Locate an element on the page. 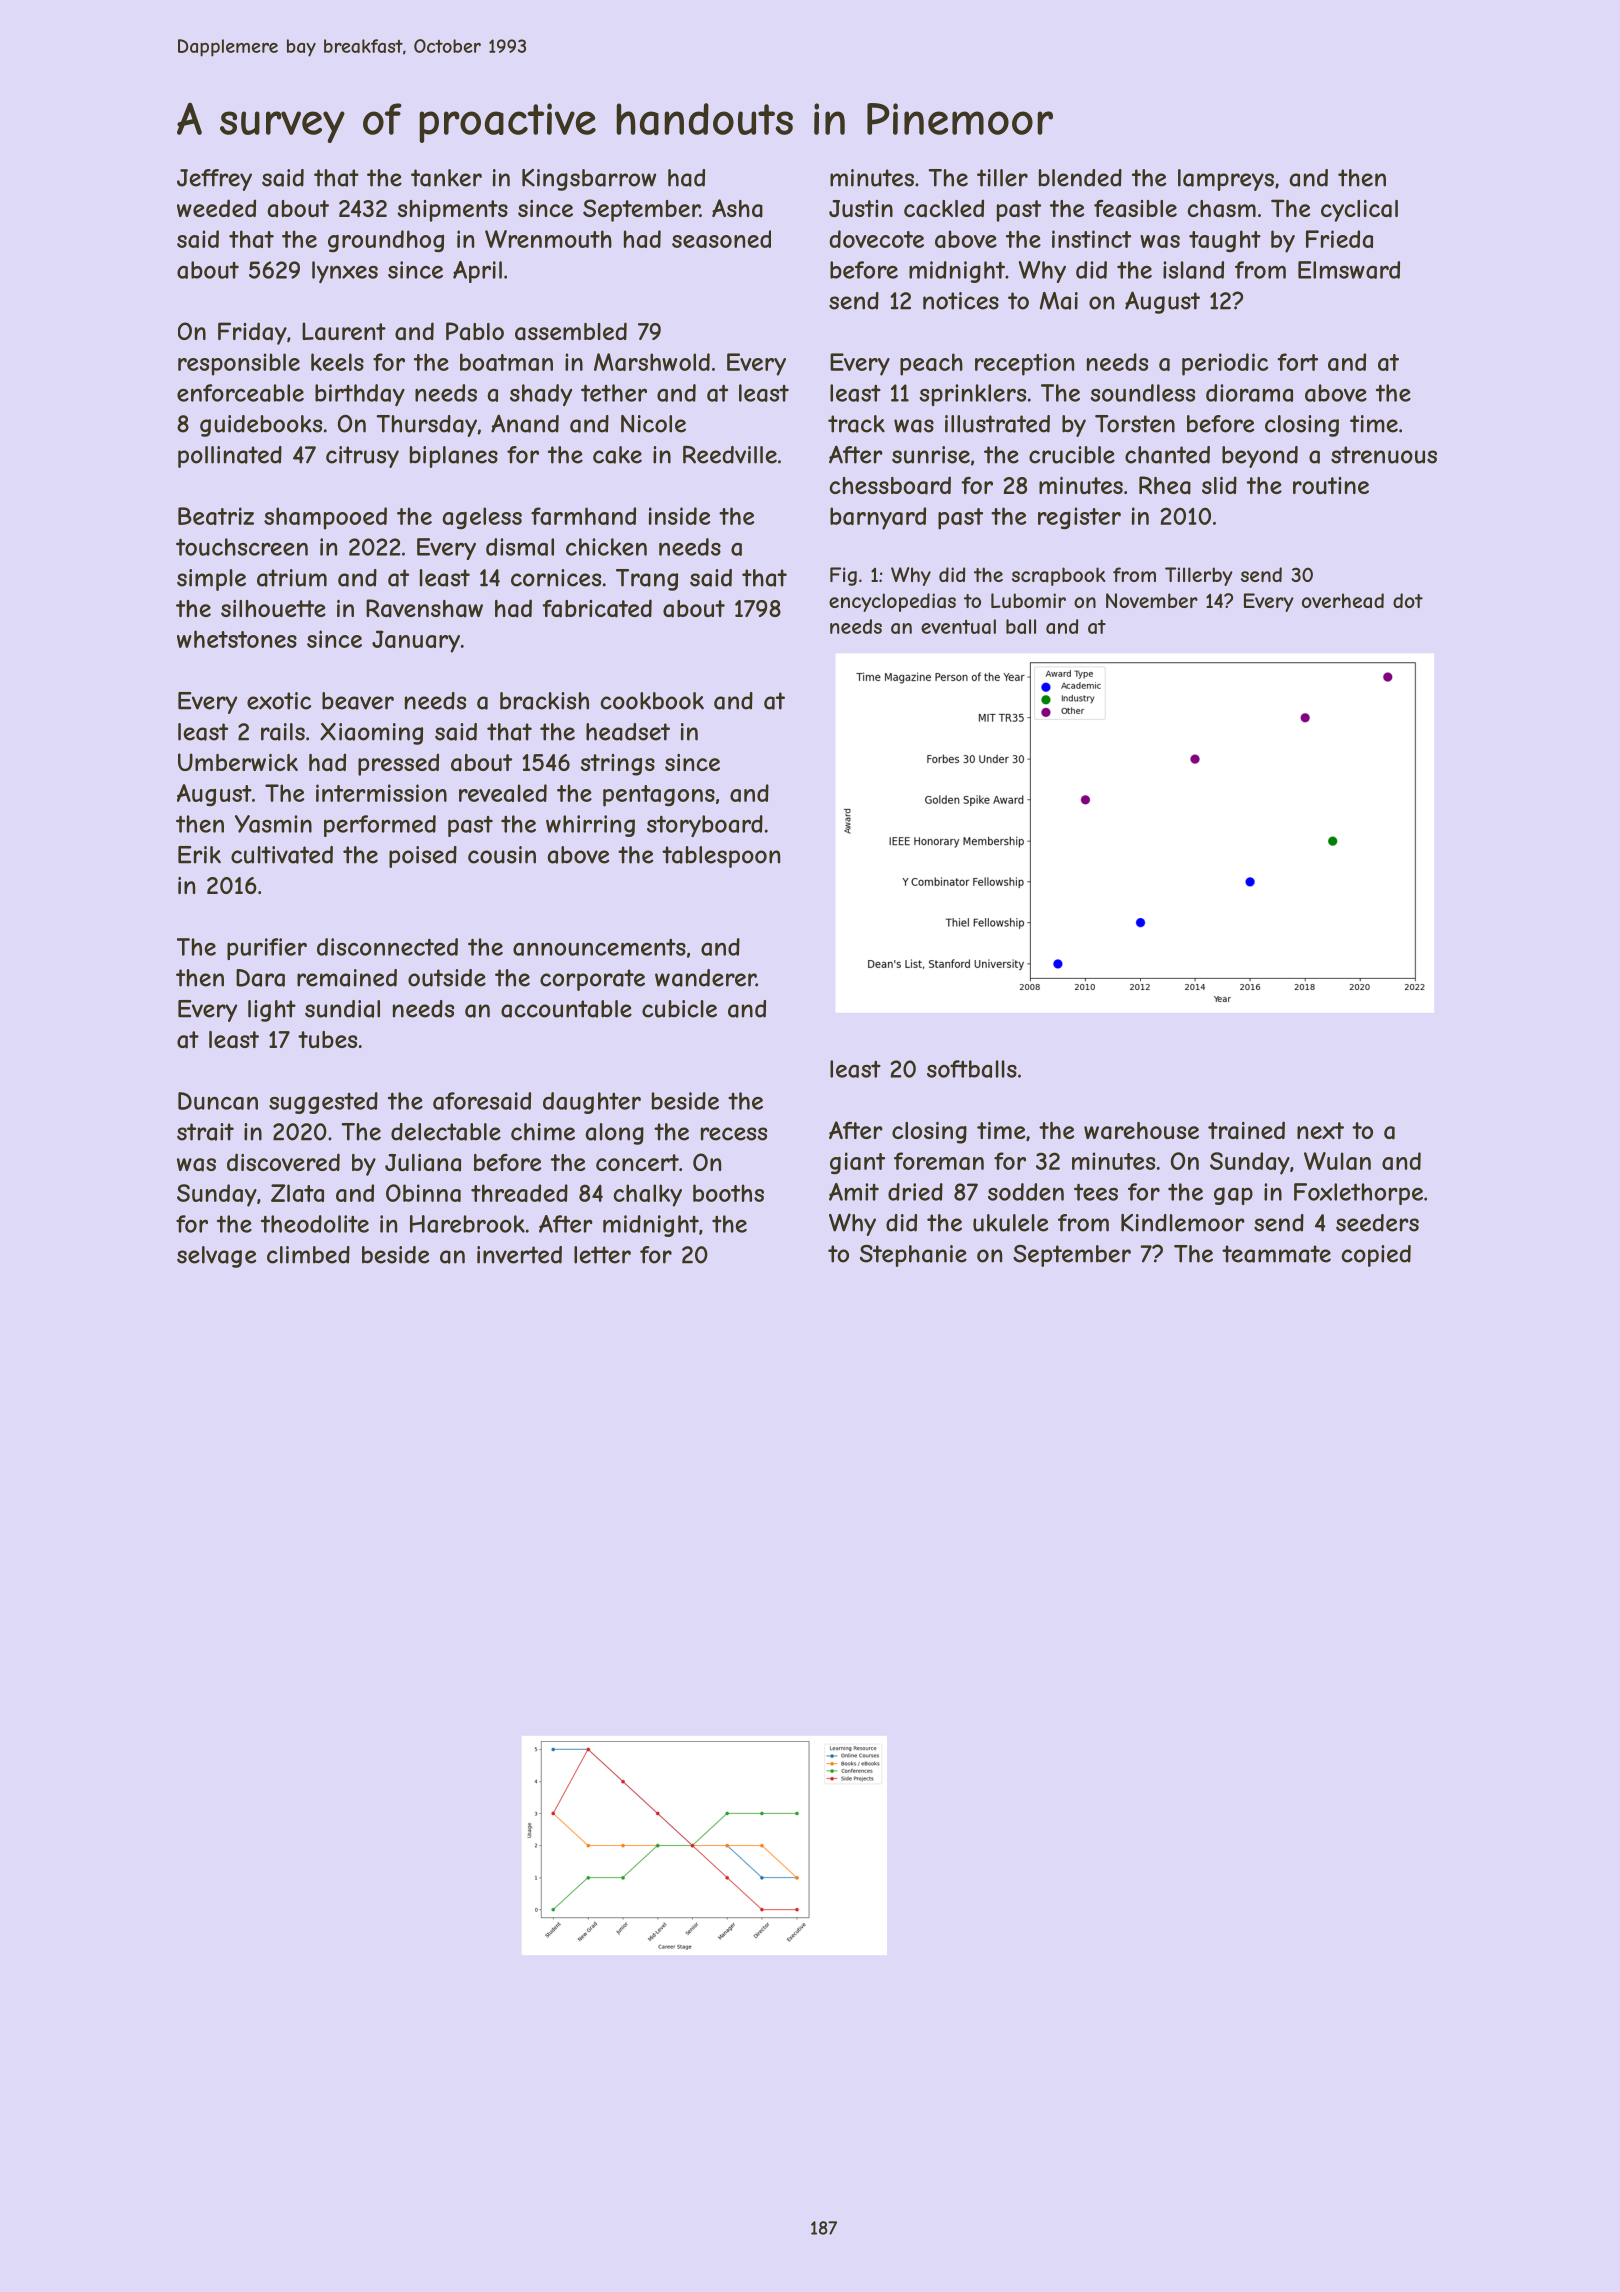  tablespoon is located at coordinates (721, 857).
